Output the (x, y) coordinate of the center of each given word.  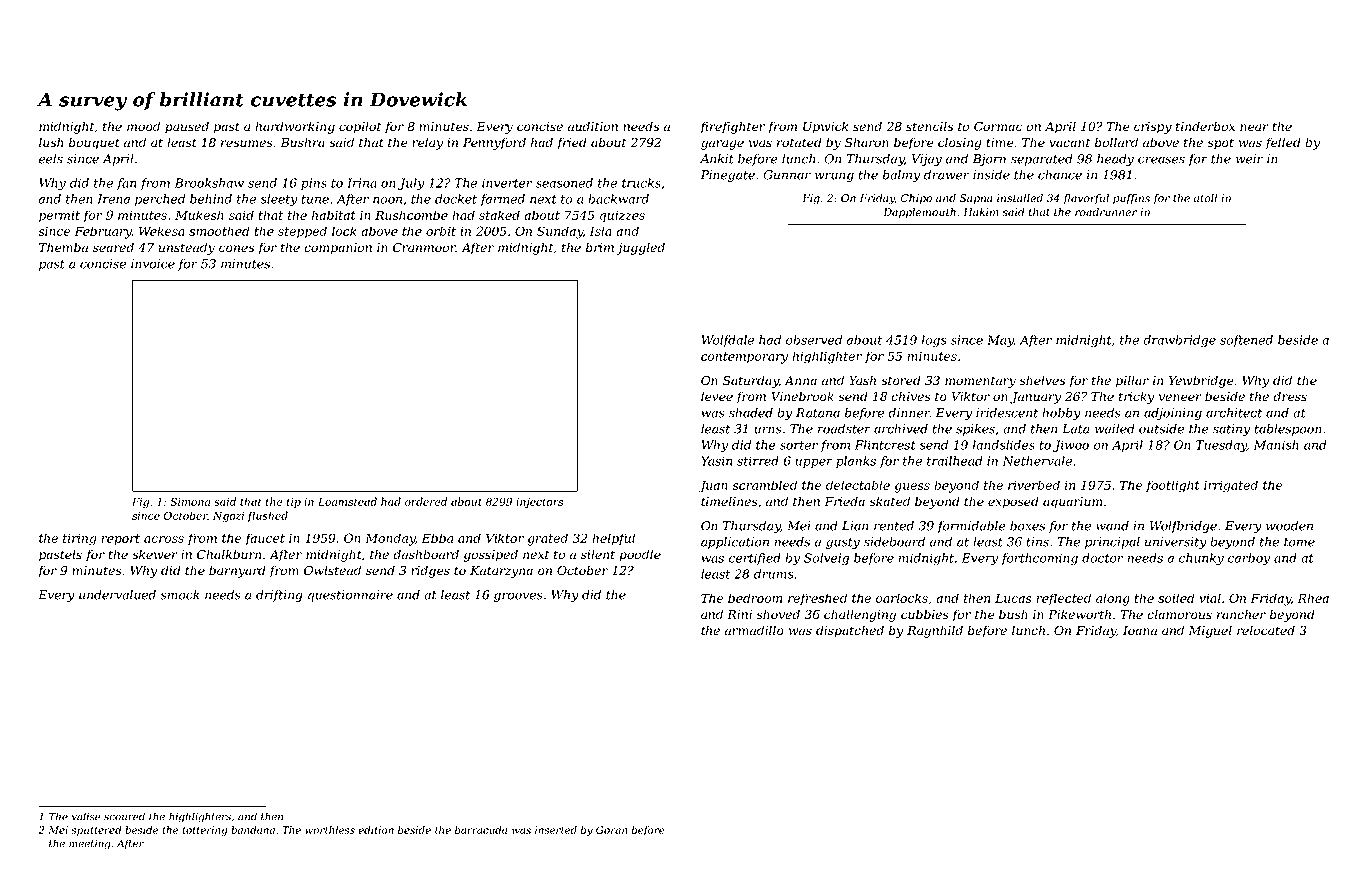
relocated (1266, 630)
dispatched (850, 631)
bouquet (94, 143)
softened (1246, 341)
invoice (153, 264)
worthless (330, 830)
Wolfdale (728, 341)
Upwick (825, 127)
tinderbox (1205, 126)
